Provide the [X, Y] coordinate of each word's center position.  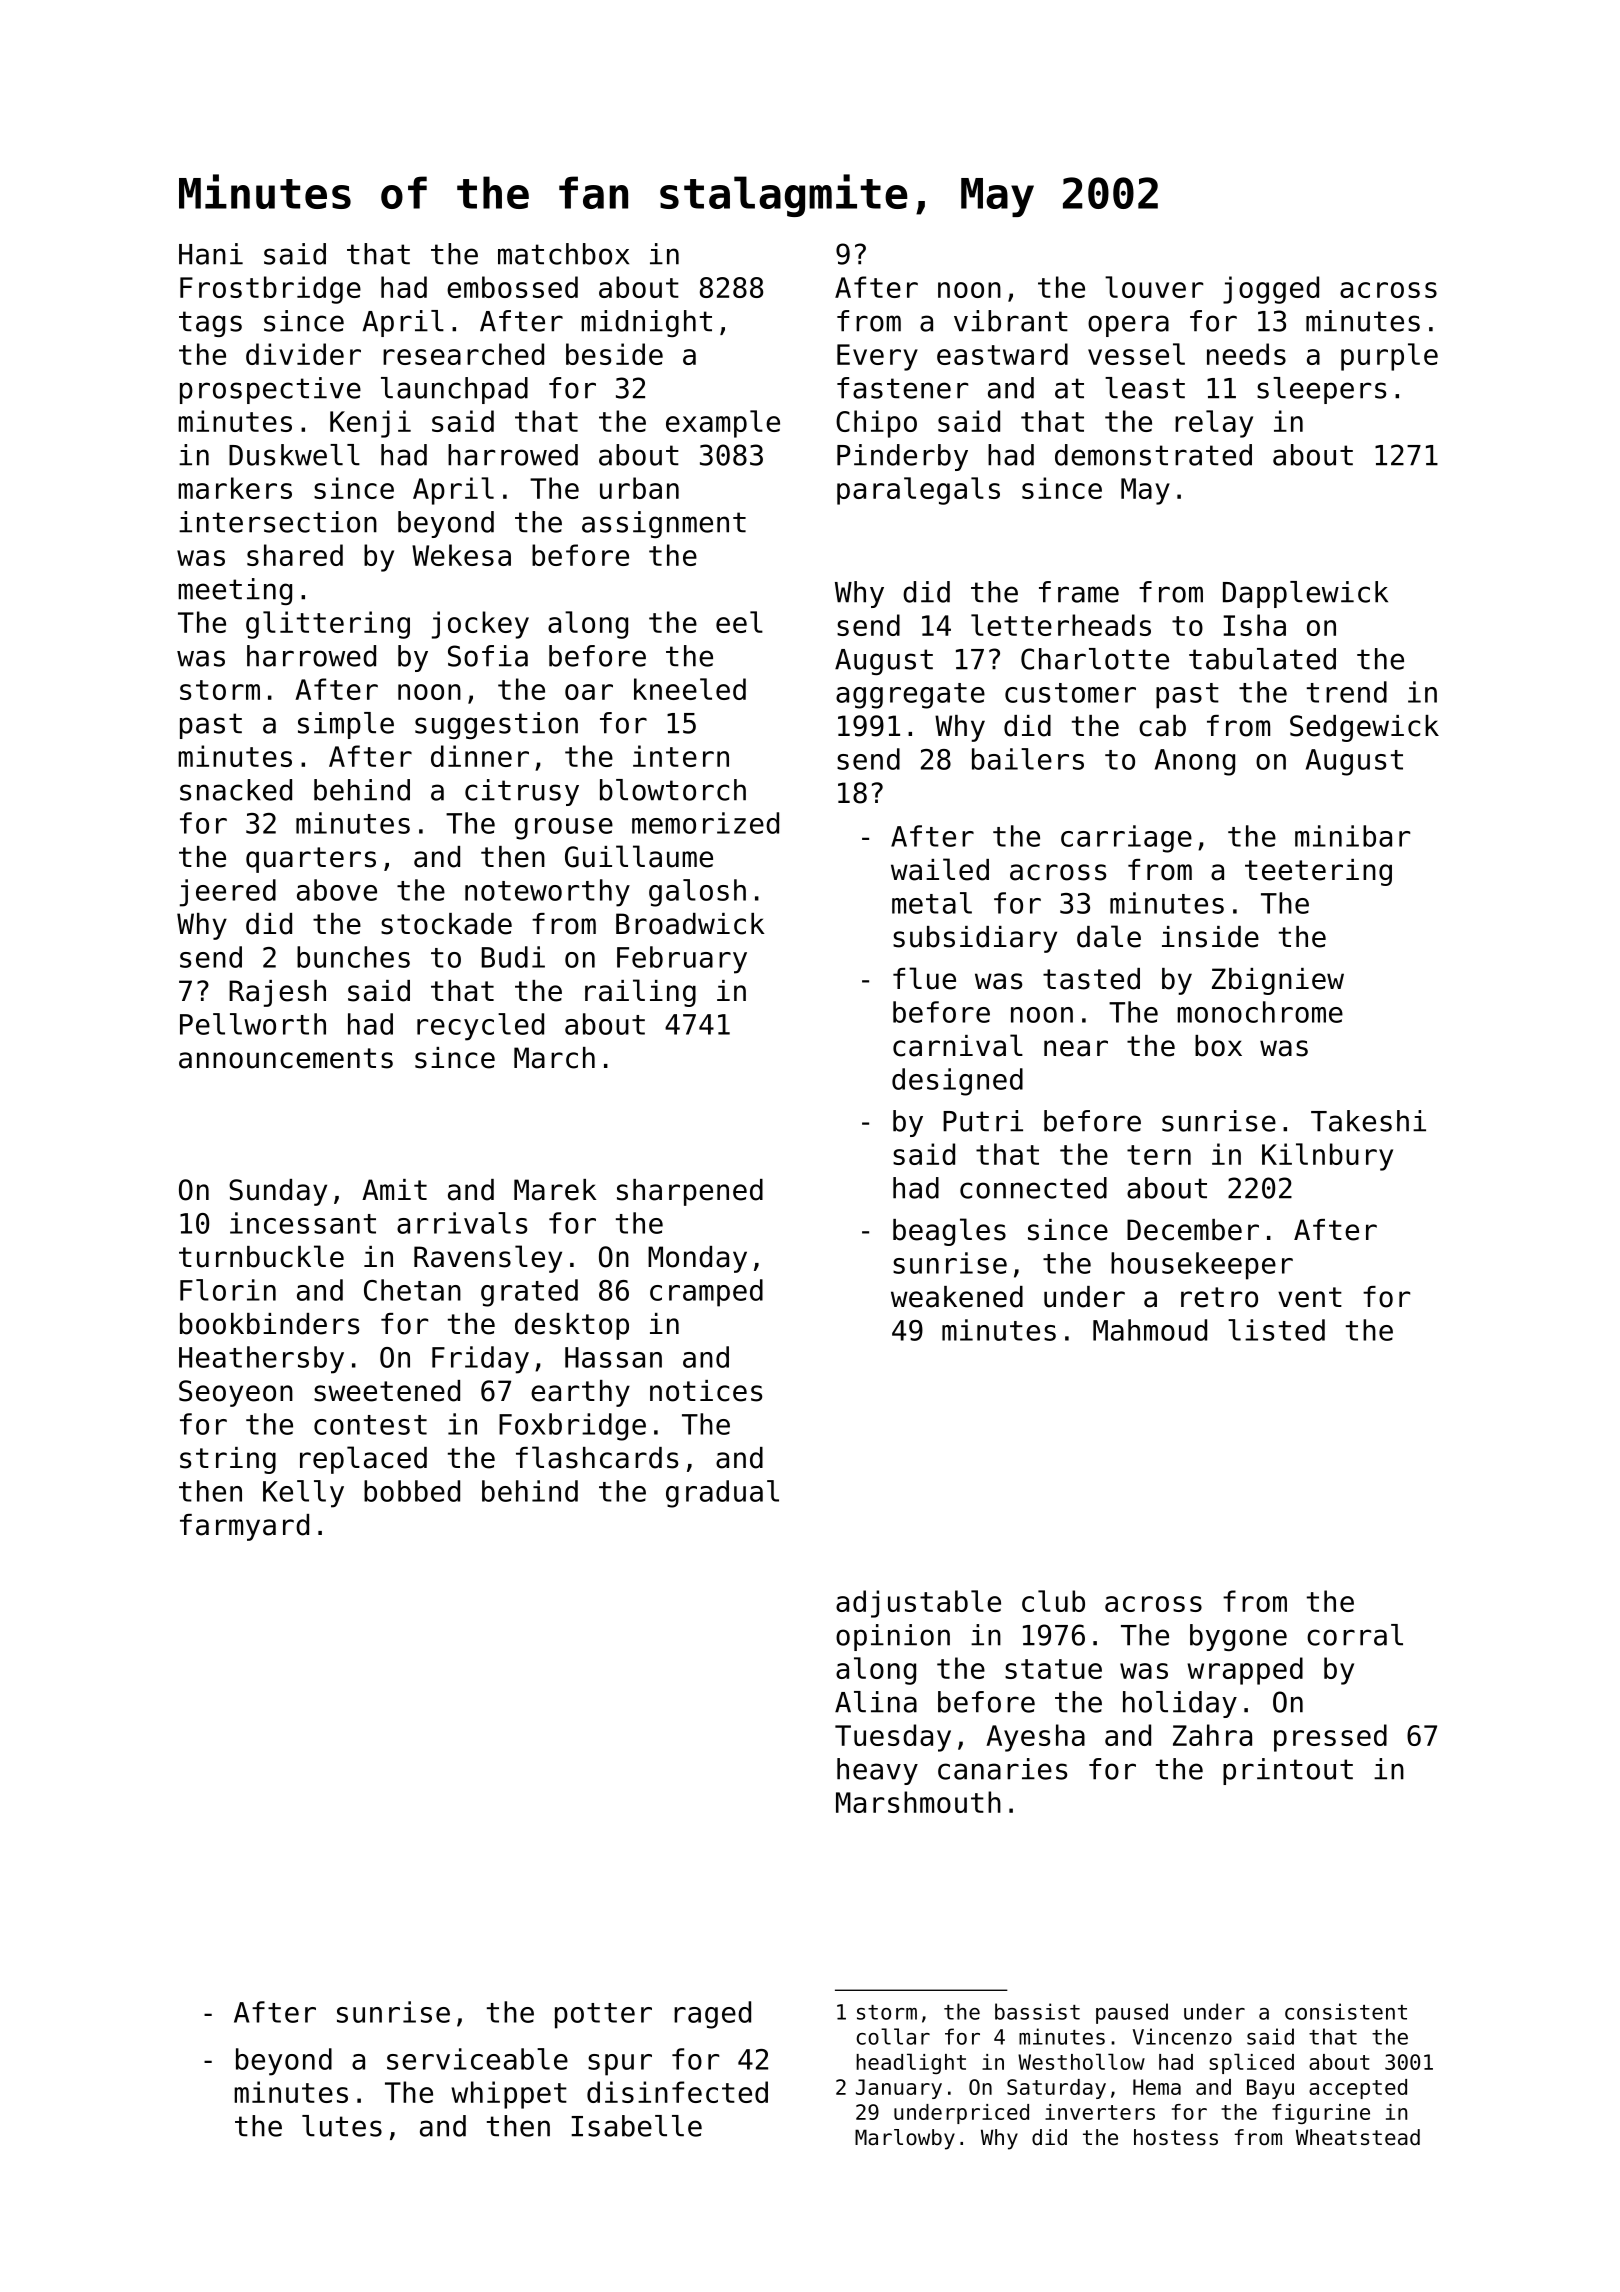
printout [1288, 1771]
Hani [211, 254]
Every [877, 357]
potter [603, 2016]
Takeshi [1368, 1121]
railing [640, 993]
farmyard [244, 1527]
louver [1154, 287]
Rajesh [277, 993]
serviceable [477, 2059]
